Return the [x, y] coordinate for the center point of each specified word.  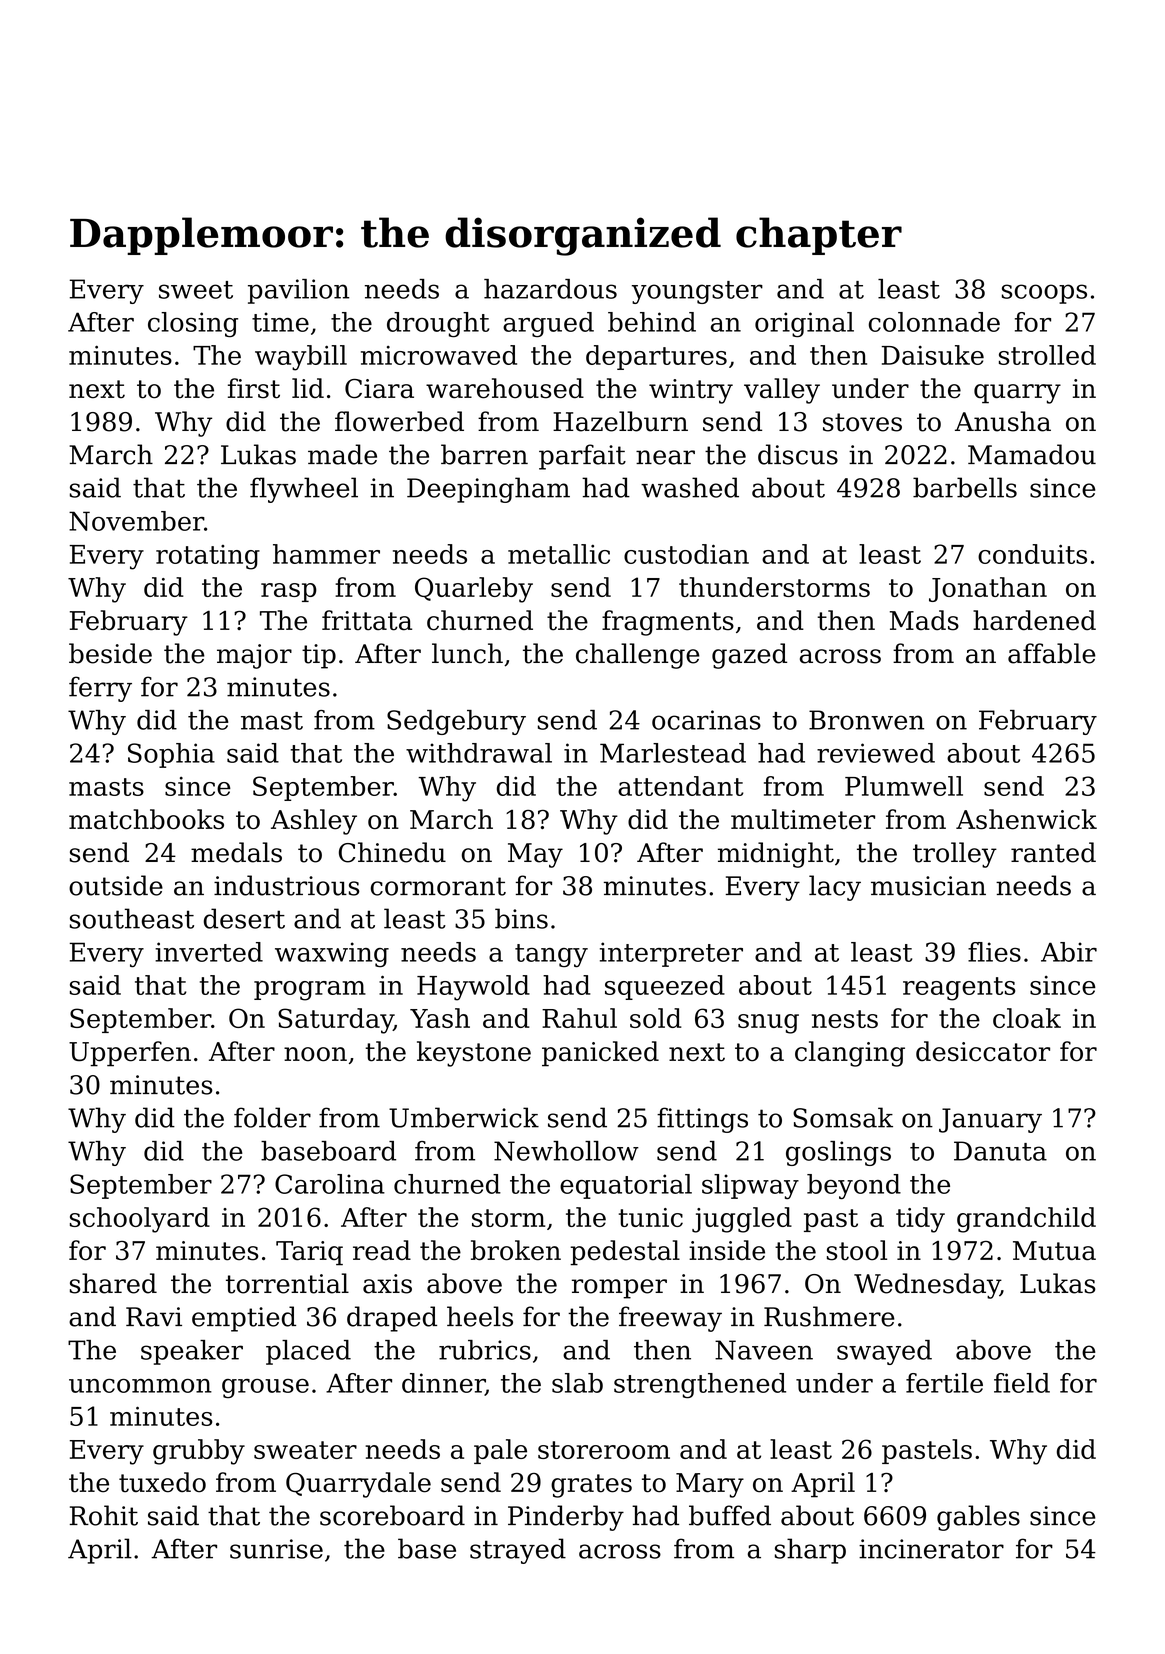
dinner [443, 1384]
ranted [1053, 852]
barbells [965, 487]
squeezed [665, 987]
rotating [208, 557]
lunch [467, 653]
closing [193, 324]
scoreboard [392, 1515]
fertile [944, 1383]
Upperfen [130, 1054]
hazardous [550, 289]
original [804, 324]
